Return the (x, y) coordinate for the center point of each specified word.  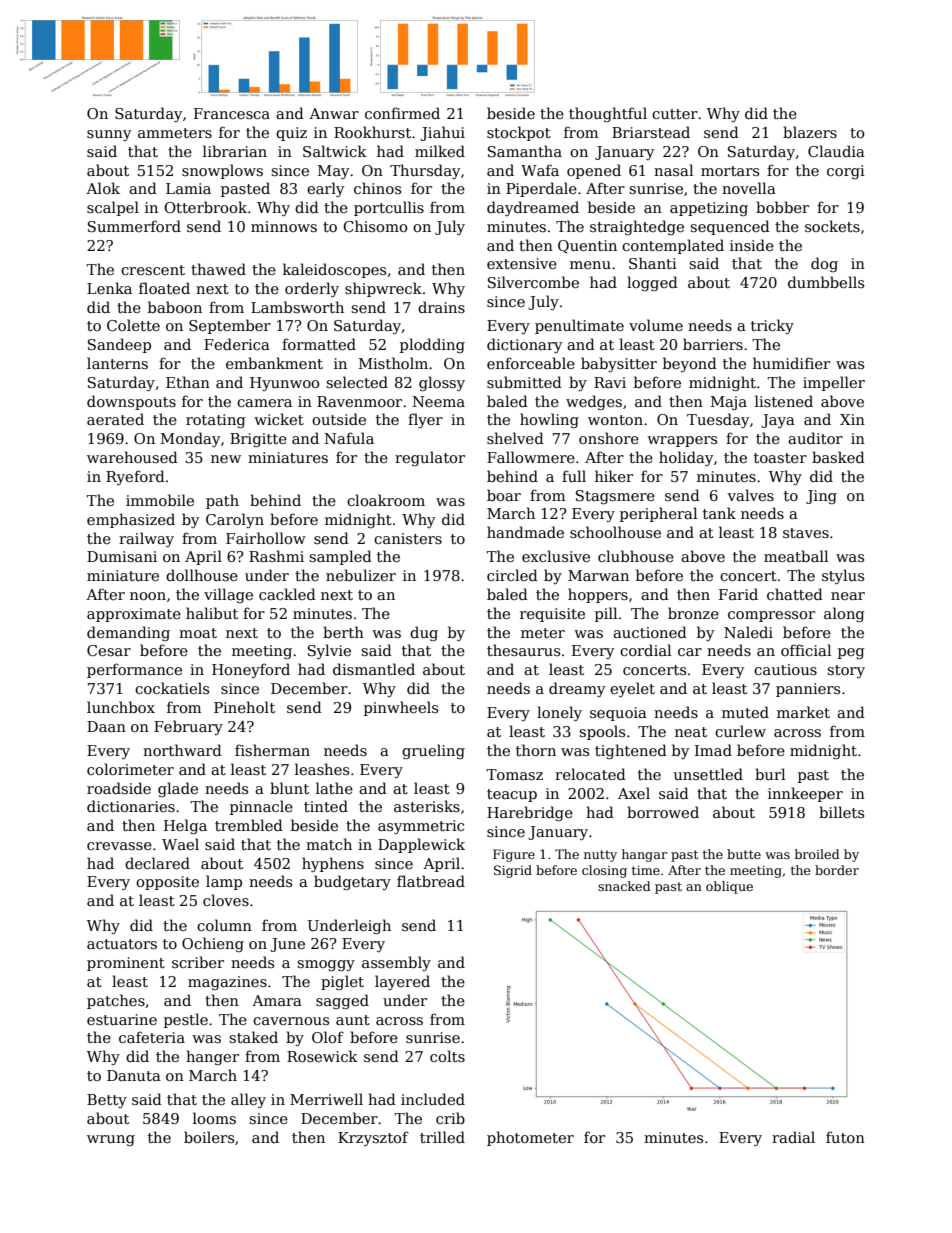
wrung (111, 1140)
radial (793, 1137)
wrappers (682, 441)
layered (402, 982)
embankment (274, 363)
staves (806, 533)
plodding (432, 345)
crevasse (119, 846)
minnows (284, 226)
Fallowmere (531, 457)
